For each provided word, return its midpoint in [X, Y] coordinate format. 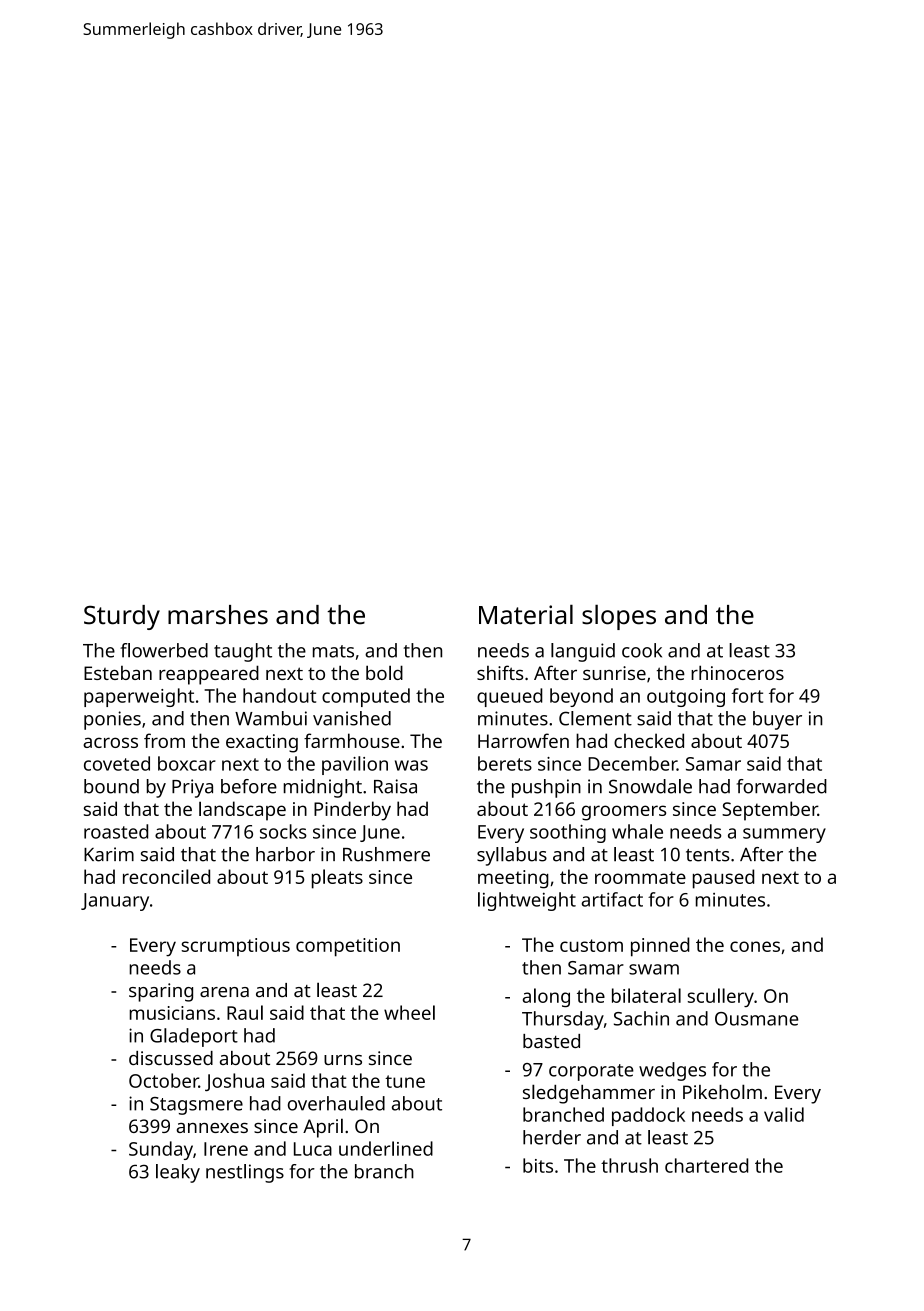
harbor [285, 854]
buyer [777, 720]
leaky [178, 1173]
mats [333, 651]
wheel [409, 1012]
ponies [112, 720]
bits [538, 1165]
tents [708, 855]
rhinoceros [737, 672]
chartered [706, 1165]
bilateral [646, 995]
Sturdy [122, 617]
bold [384, 672]
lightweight [527, 901]
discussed [171, 1058]
